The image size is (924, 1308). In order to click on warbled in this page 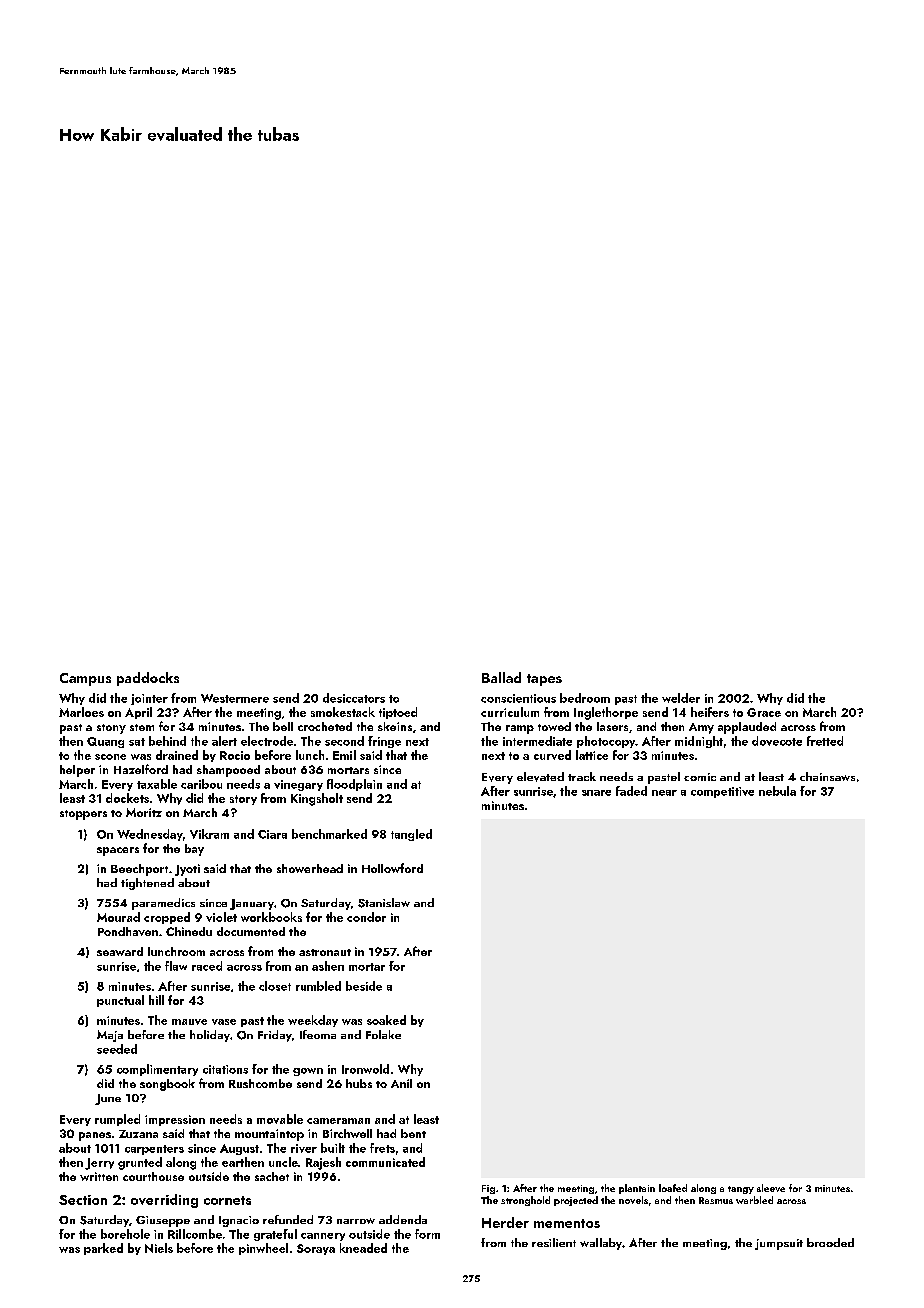, I will do `click(754, 1200)`.
